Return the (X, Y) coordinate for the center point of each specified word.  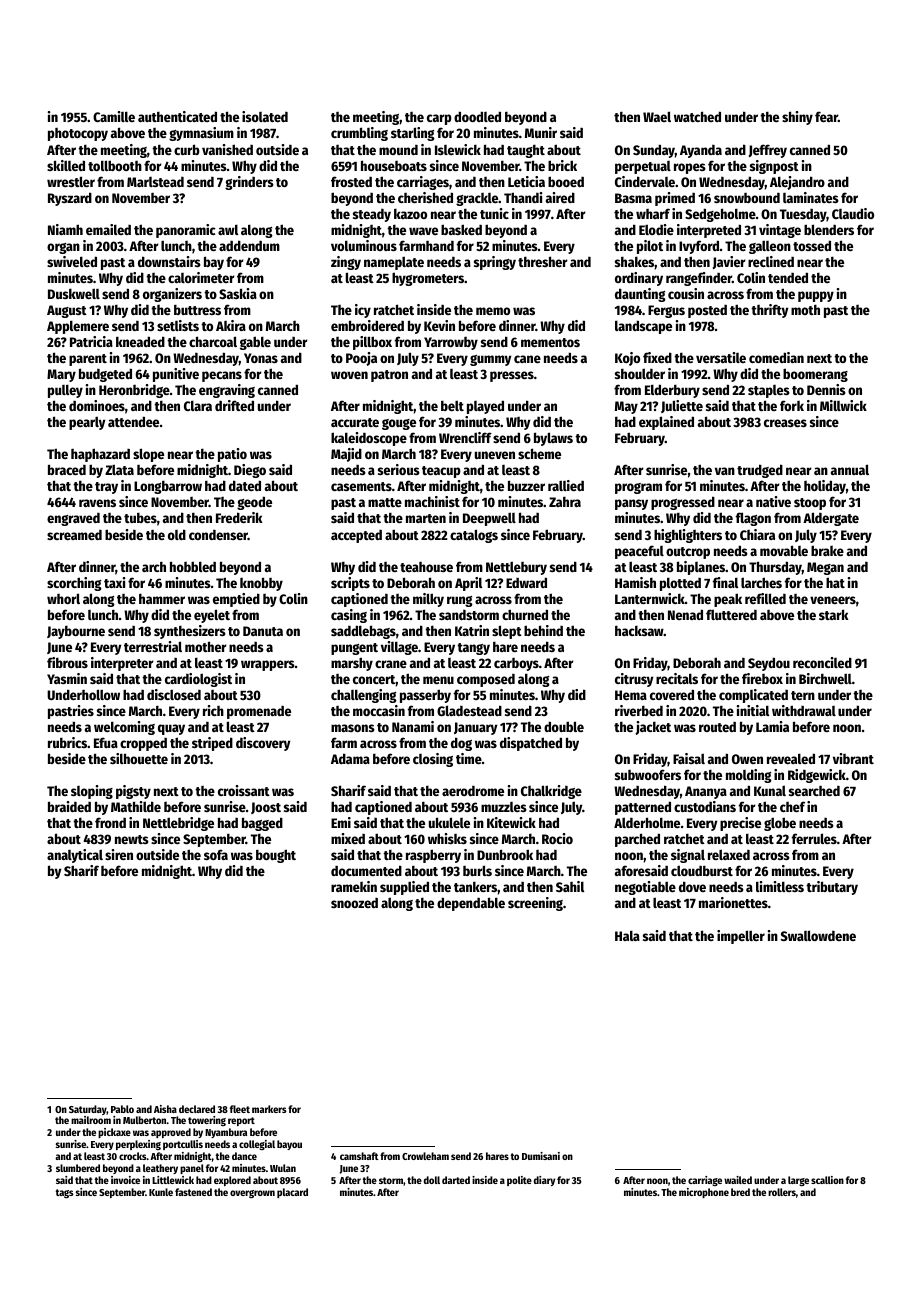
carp (439, 119)
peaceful (639, 552)
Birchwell (825, 678)
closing (433, 760)
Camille (114, 116)
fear (826, 116)
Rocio (557, 838)
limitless (780, 886)
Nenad (685, 614)
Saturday (88, 1110)
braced (67, 469)
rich (213, 710)
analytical (75, 856)
